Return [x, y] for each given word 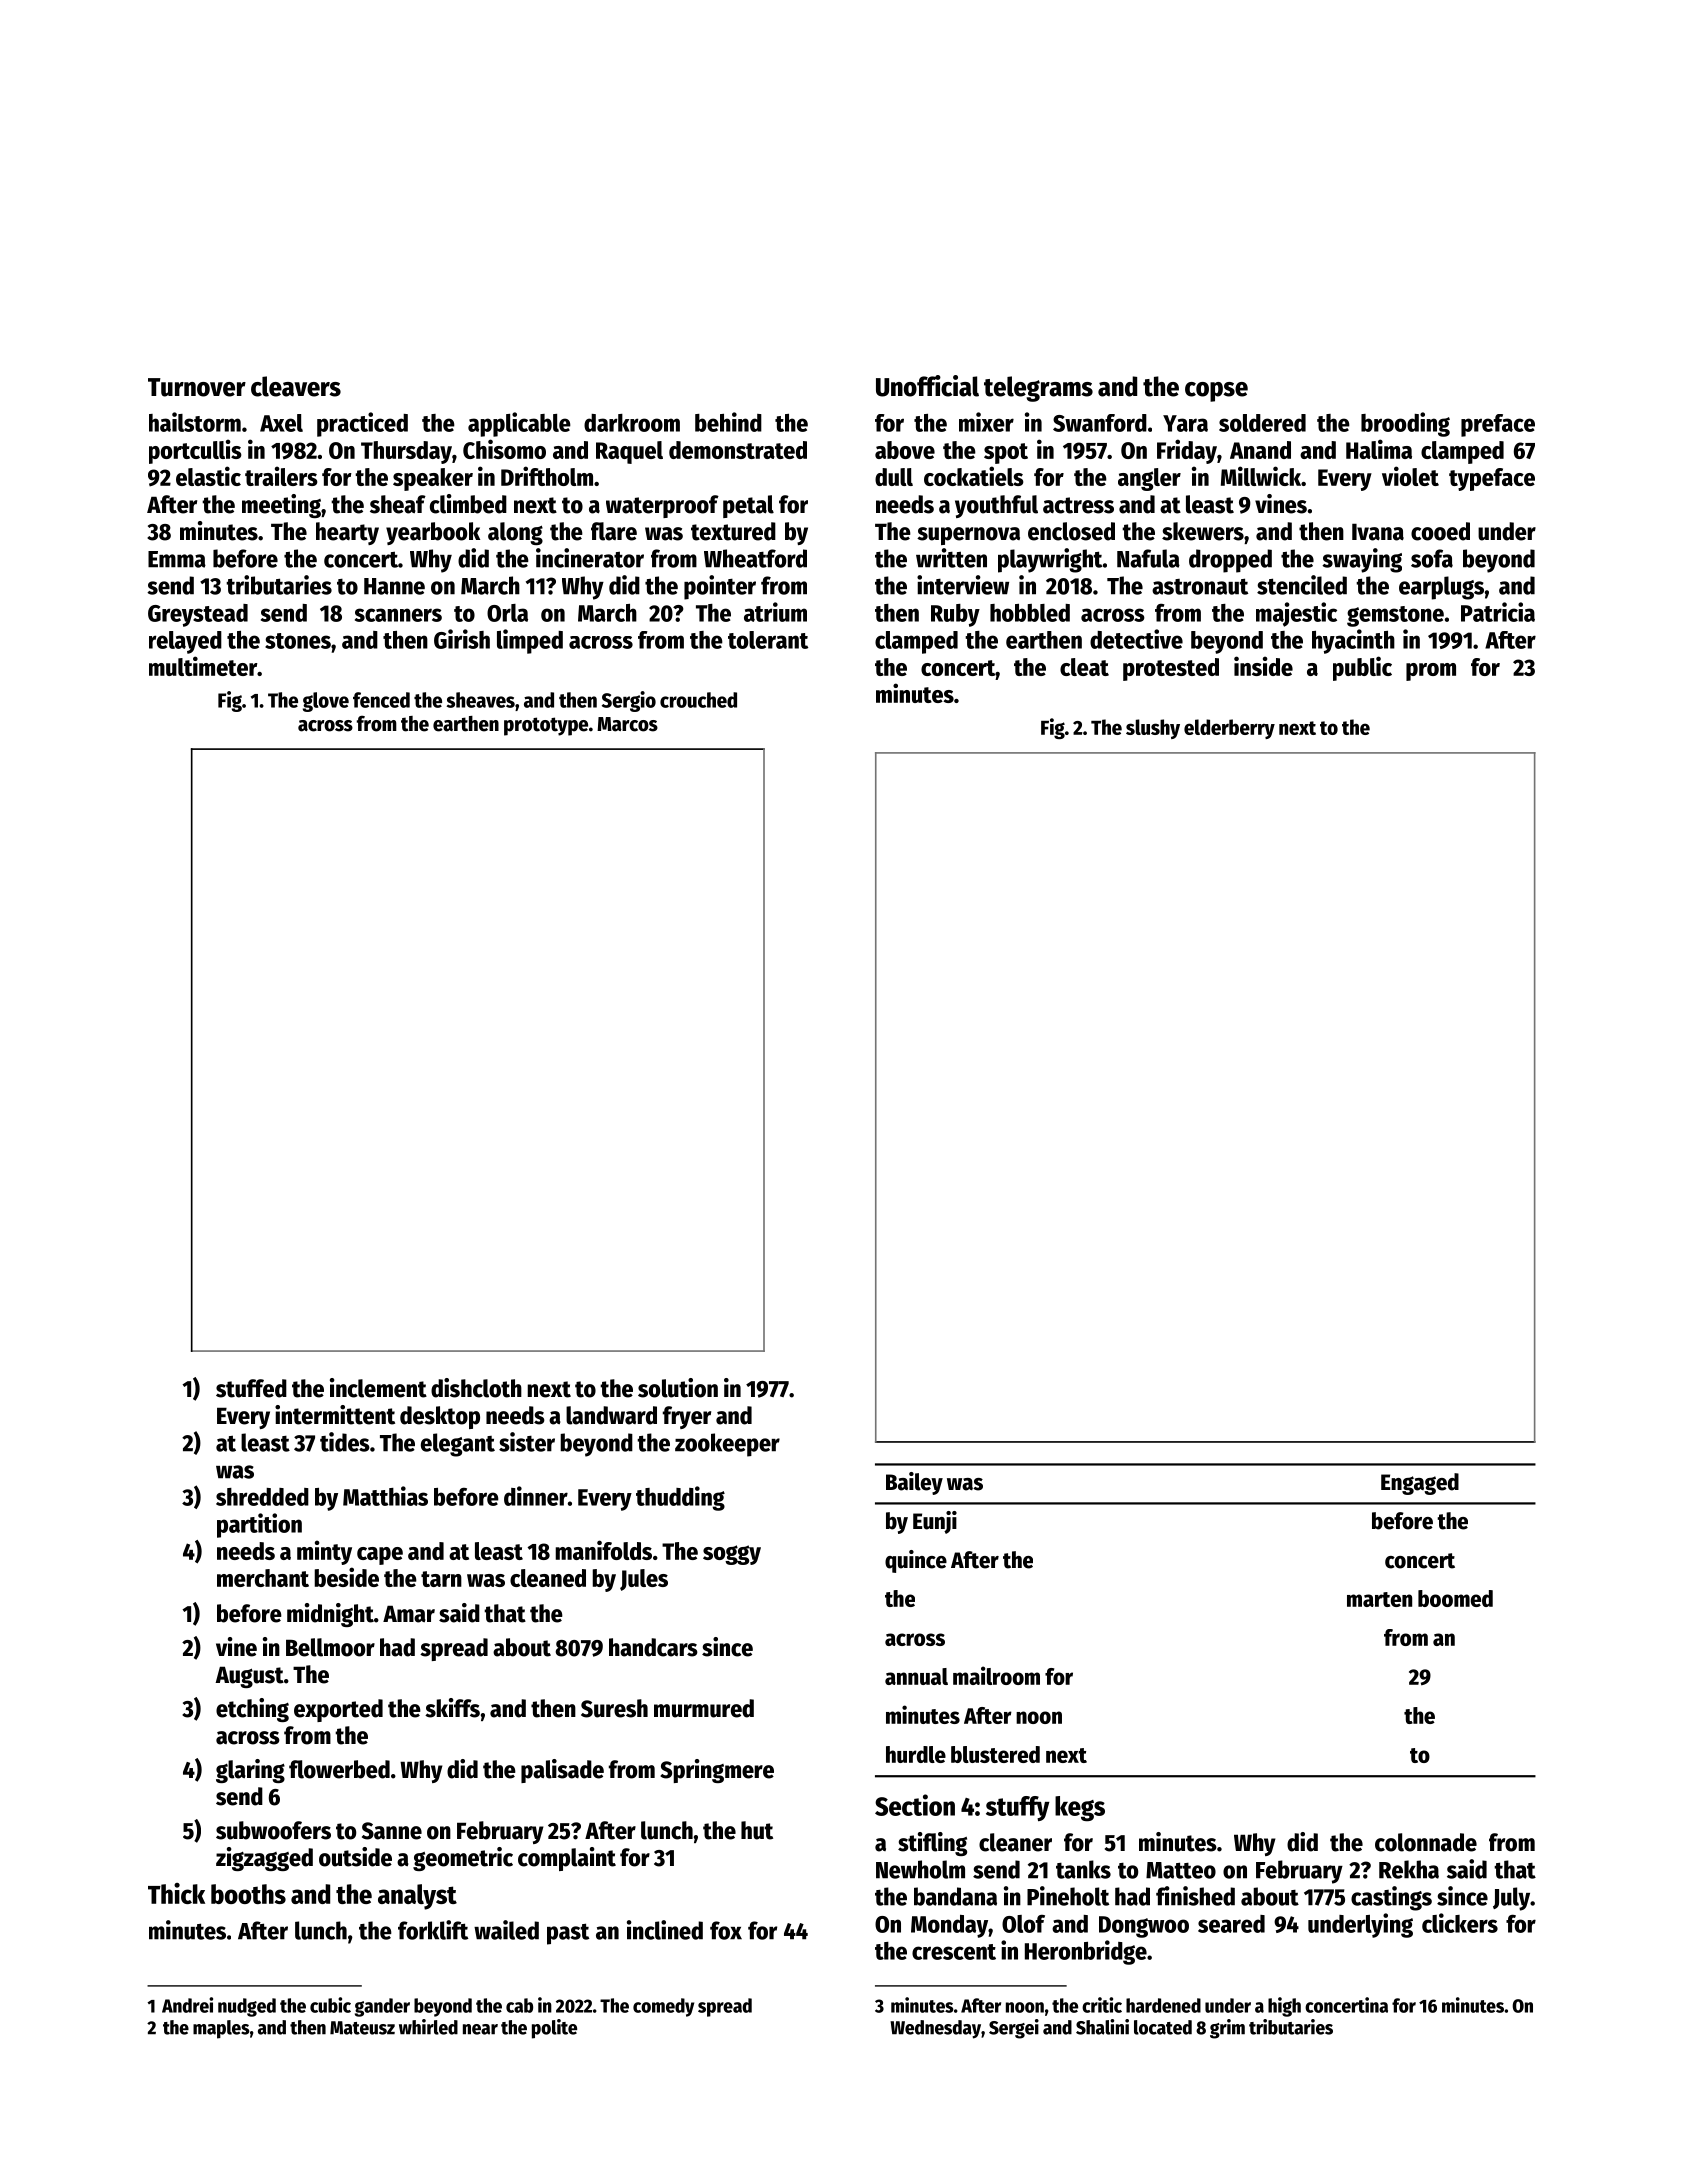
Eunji [935, 1522]
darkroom [632, 423]
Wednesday [935, 2029]
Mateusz [362, 2028]
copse [1216, 392]
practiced [362, 424]
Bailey [914, 1483]
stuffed [251, 1388]
